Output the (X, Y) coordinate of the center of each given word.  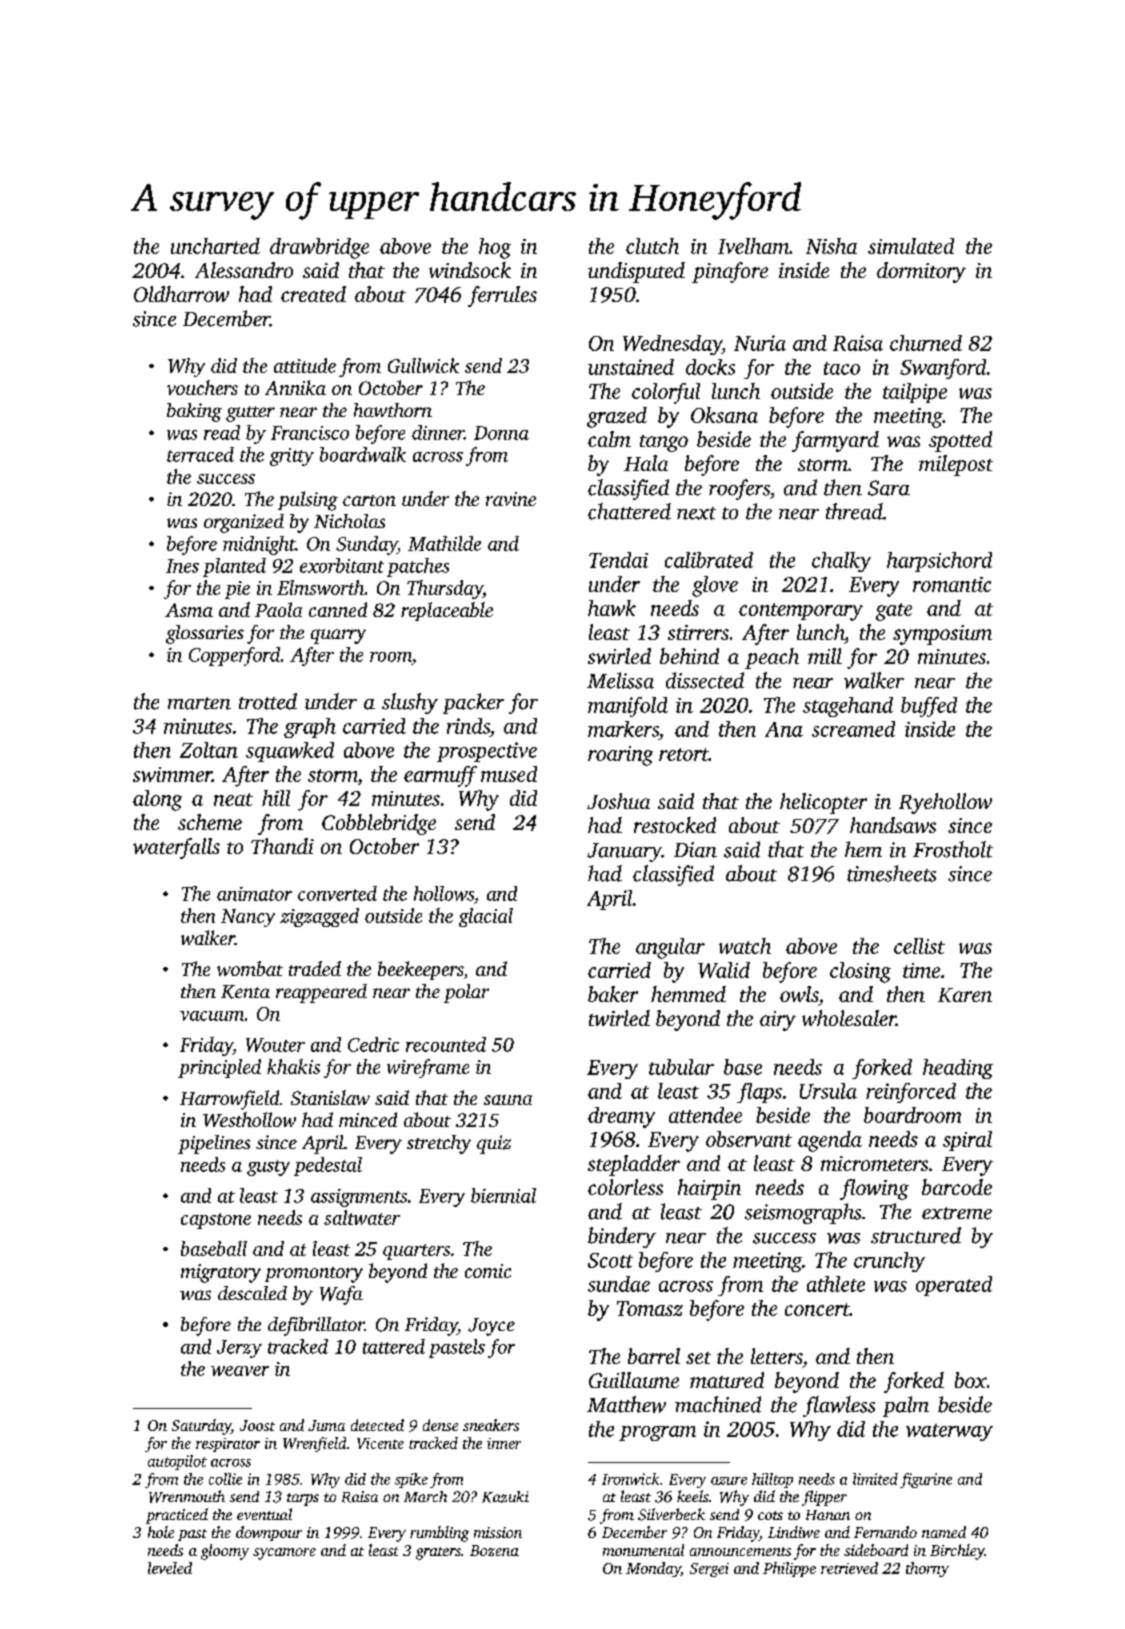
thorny (927, 1569)
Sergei (709, 1570)
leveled (170, 1568)
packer (473, 703)
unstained (631, 367)
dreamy (621, 1117)
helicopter (823, 803)
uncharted (215, 246)
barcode (957, 1187)
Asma (189, 610)
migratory (221, 1273)
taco (842, 368)
